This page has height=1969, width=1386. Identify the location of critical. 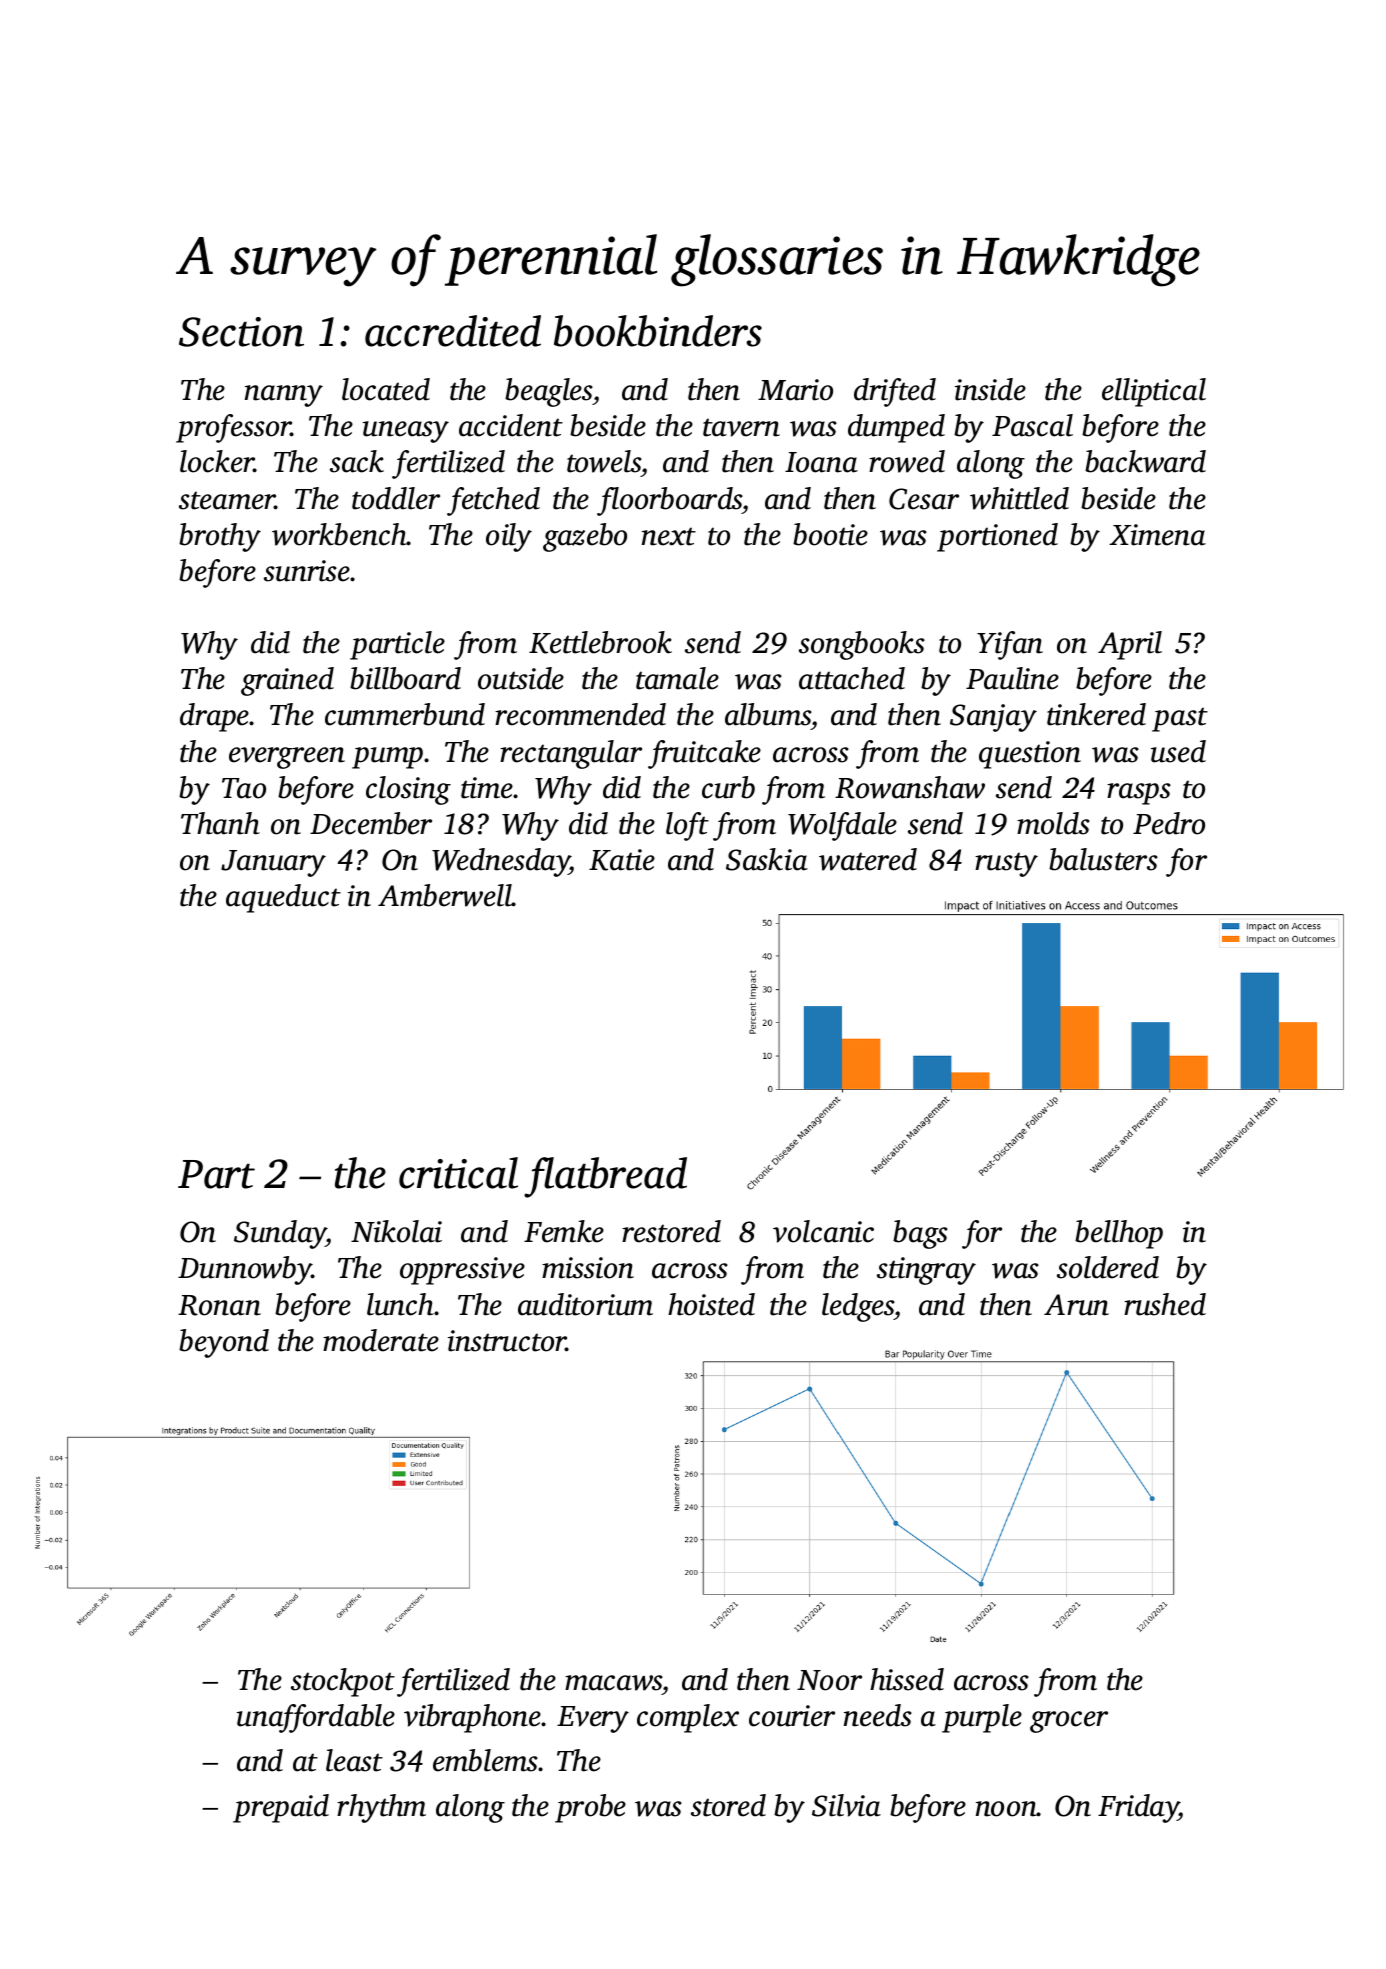
(458, 1173).
